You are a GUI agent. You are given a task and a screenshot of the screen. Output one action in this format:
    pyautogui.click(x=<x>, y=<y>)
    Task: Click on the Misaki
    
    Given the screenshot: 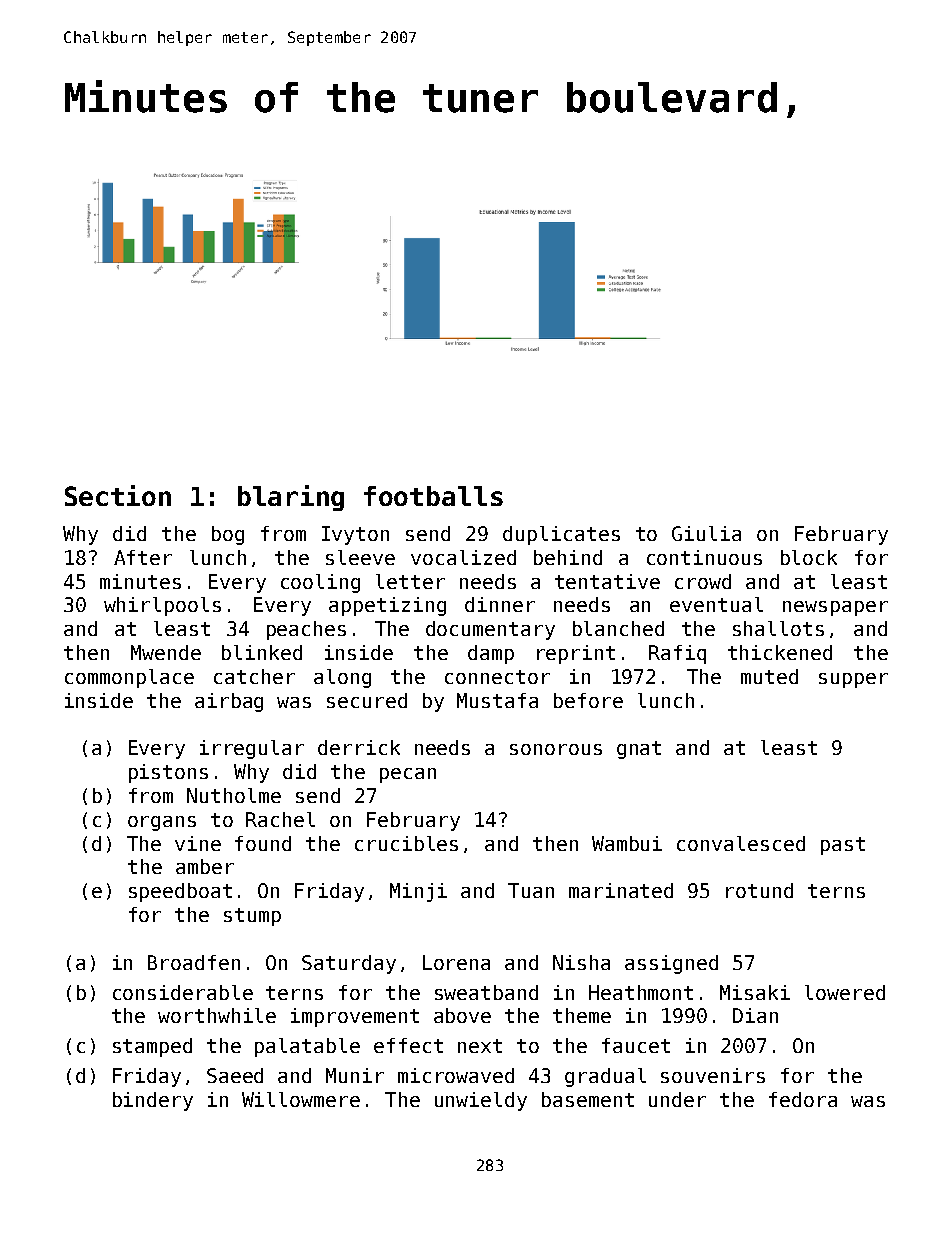 What is the action you would take?
    pyautogui.click(x=755, y=992)
